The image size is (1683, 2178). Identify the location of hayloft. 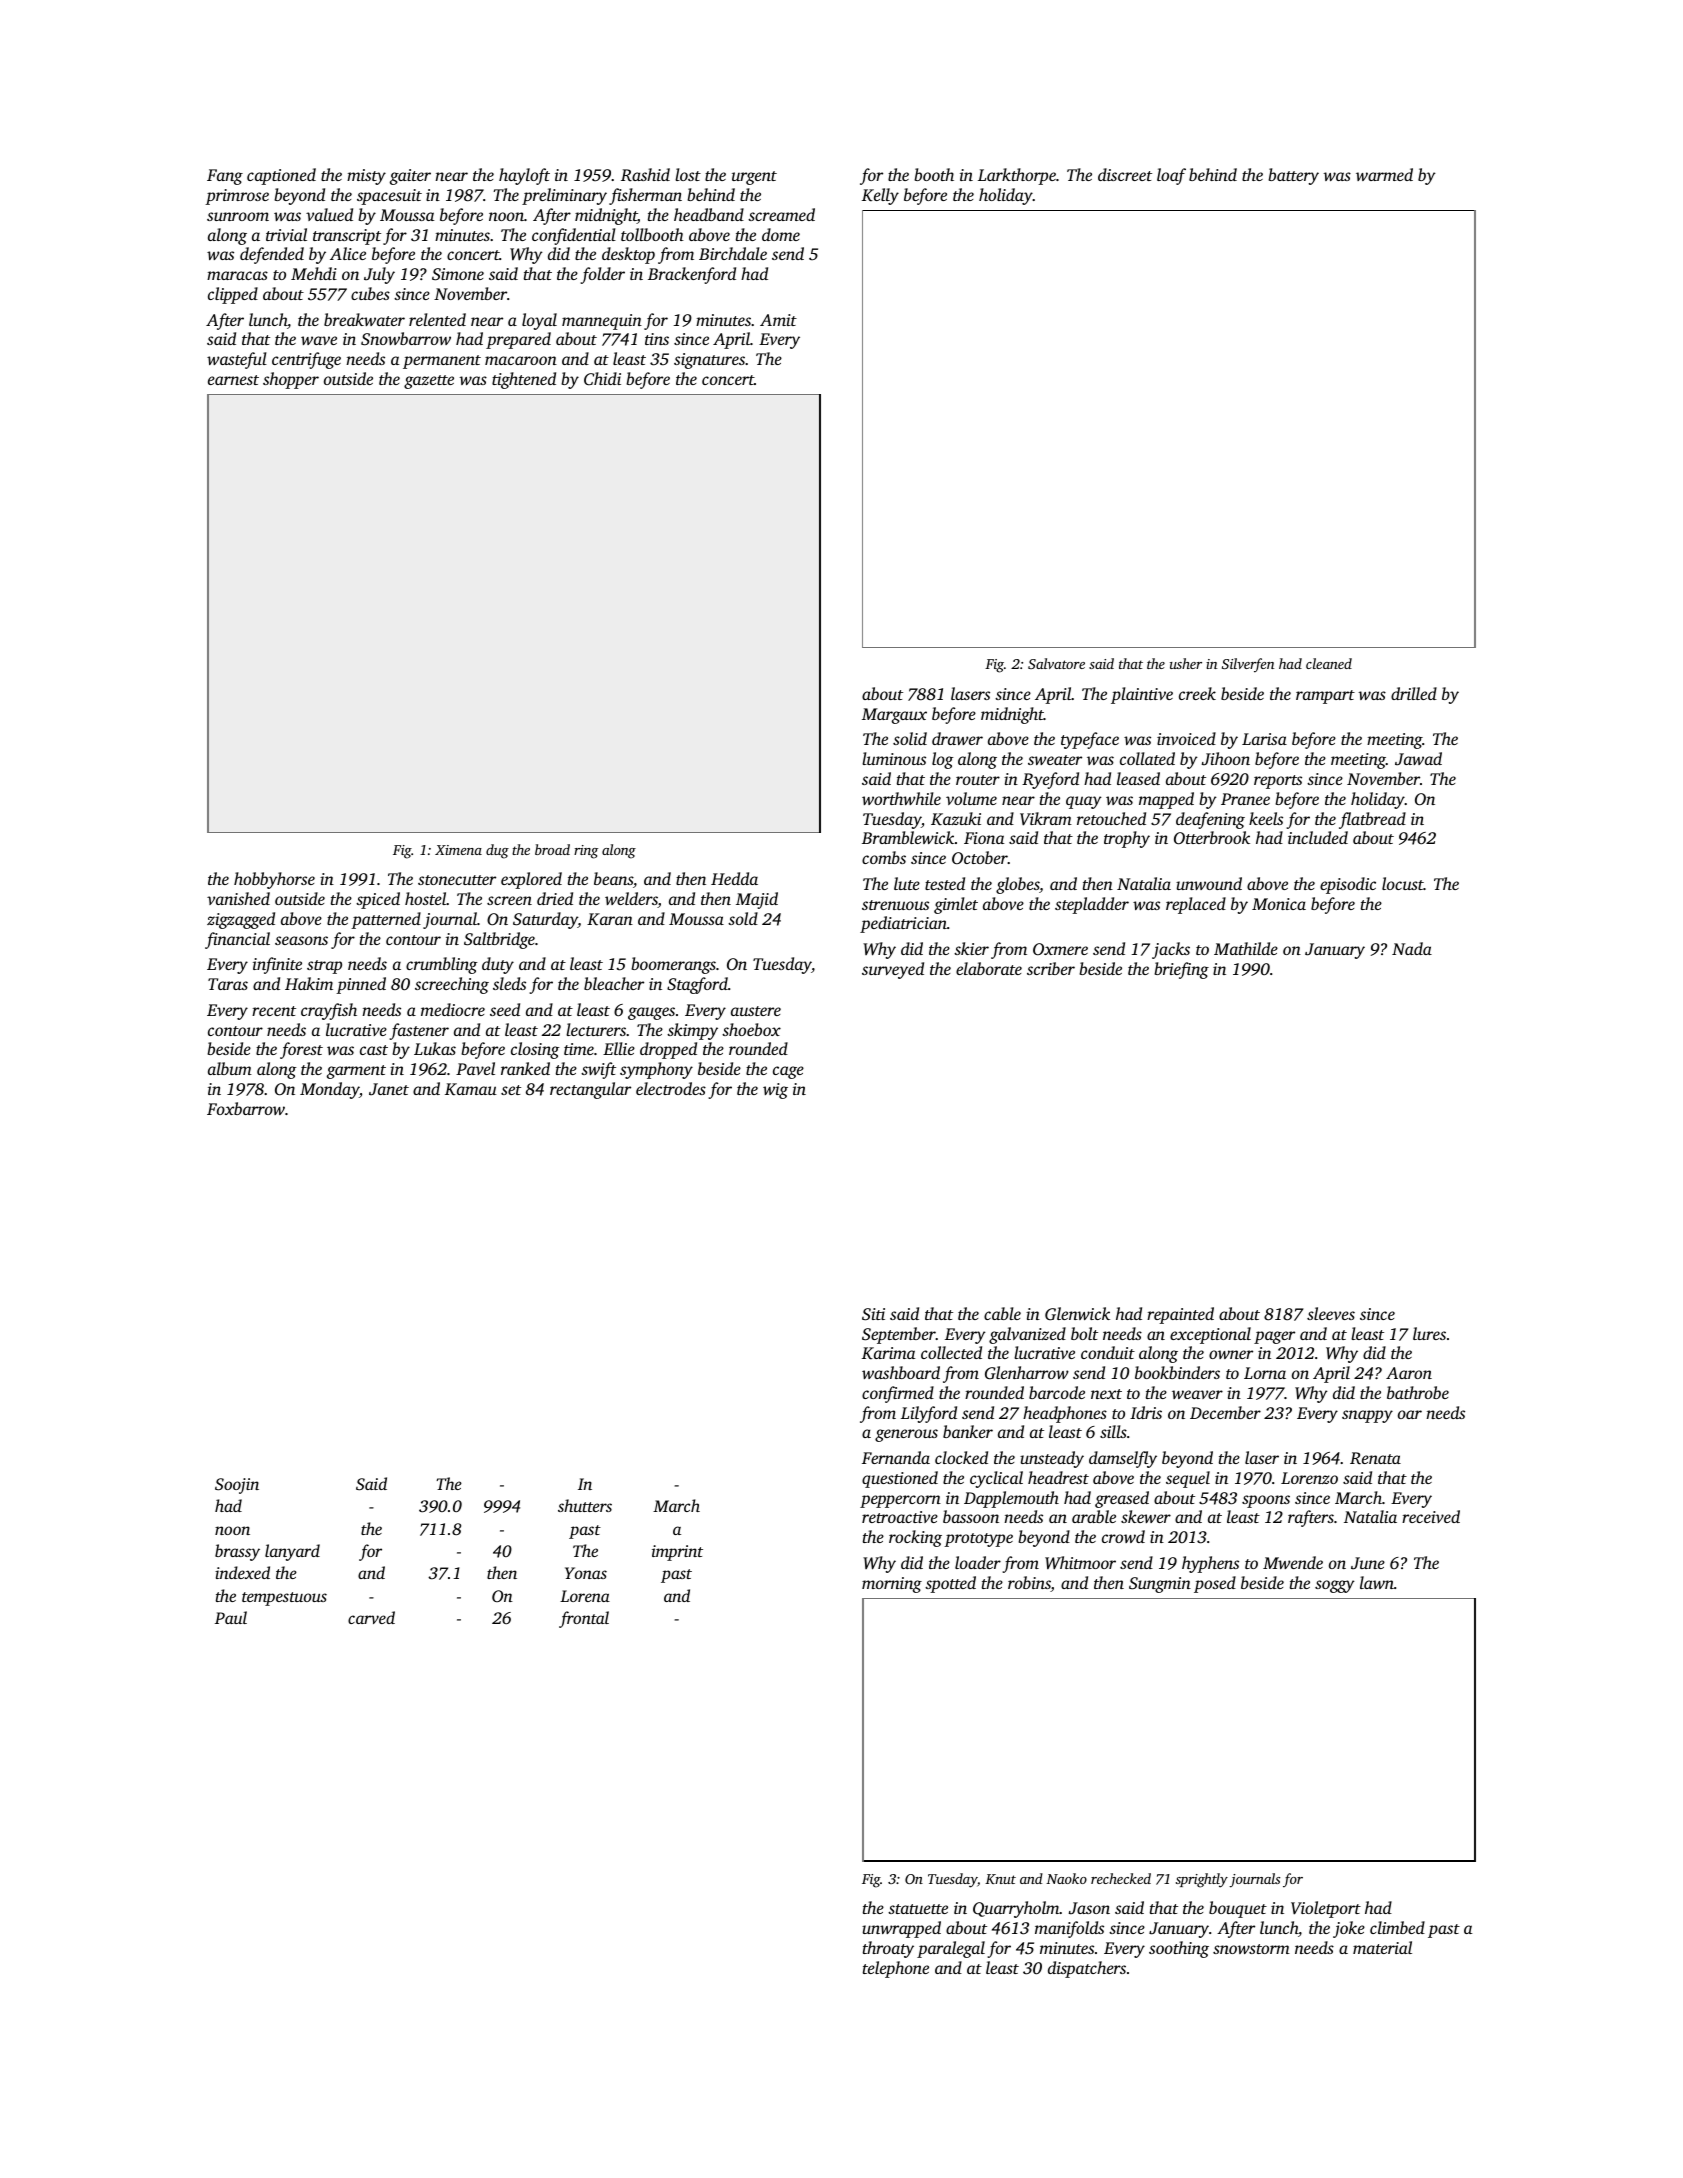
(524, 176).
